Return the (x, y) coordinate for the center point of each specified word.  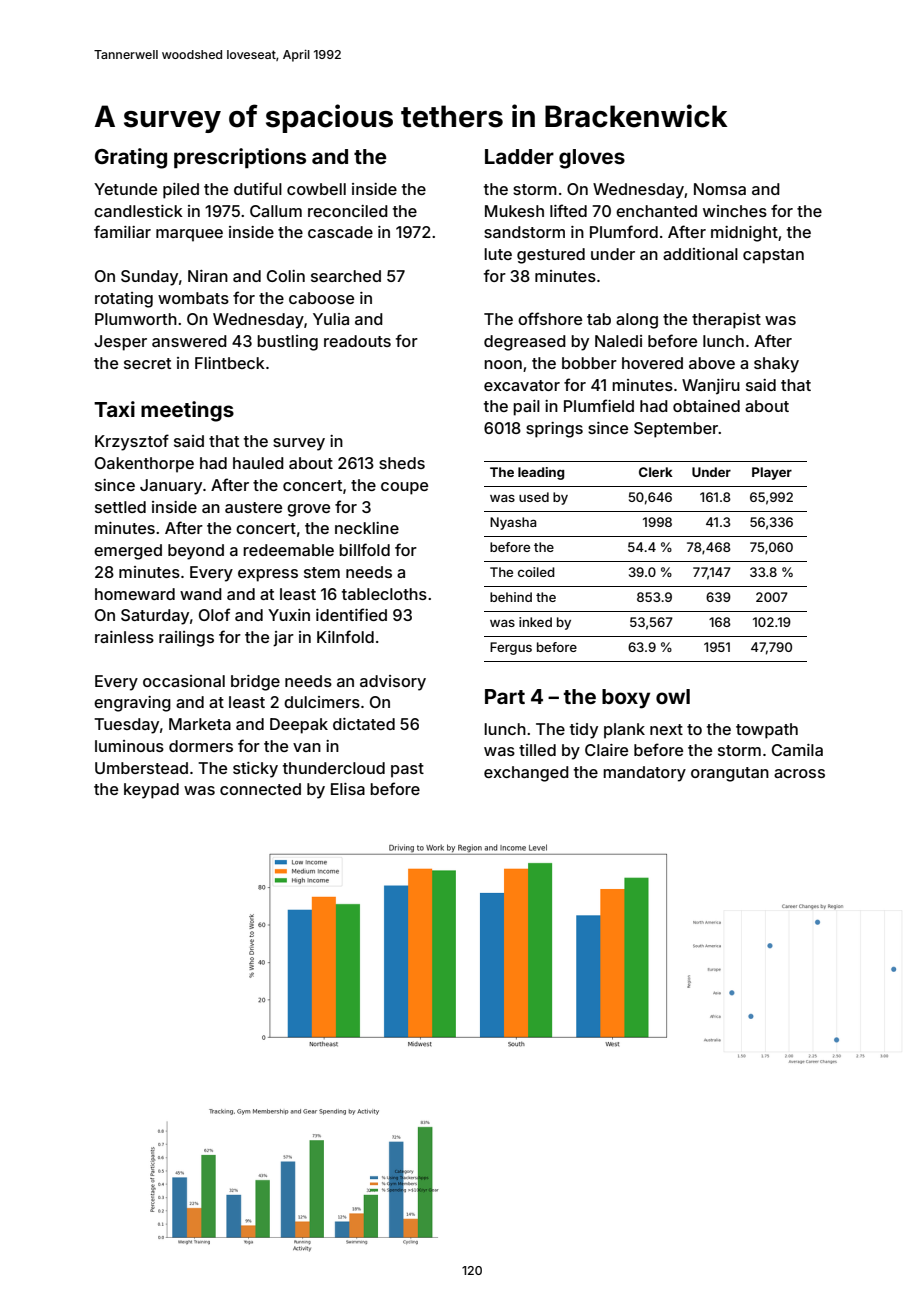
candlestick (138, 211)
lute (498, 254)
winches (735, 211)
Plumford (624, 231)
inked (535, 622)
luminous (129, 746)
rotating (124, 300)
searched (346, 276)
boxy (626, 699)
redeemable (288, 550)
